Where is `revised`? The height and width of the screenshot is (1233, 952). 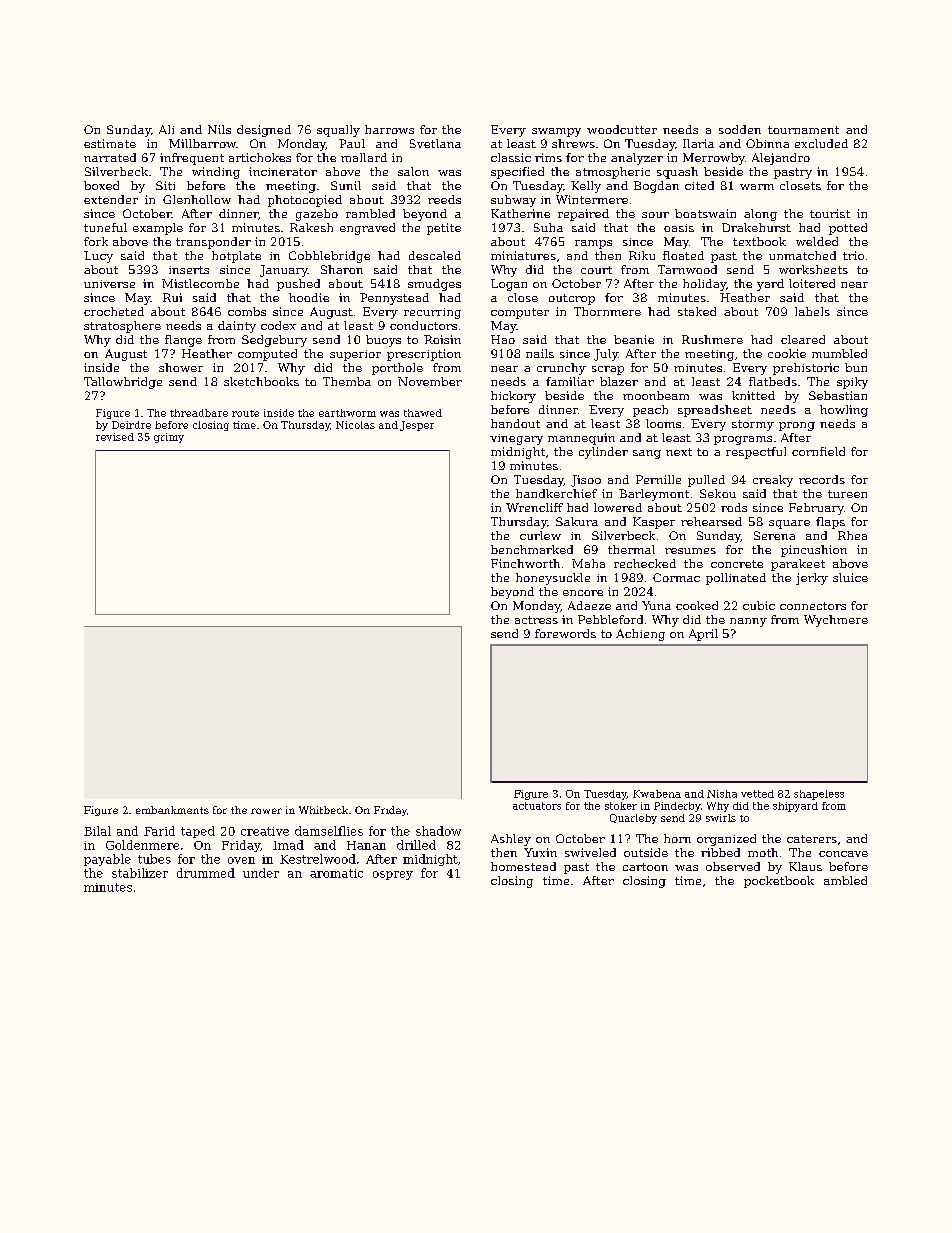 revised is located at coordinates (115, 437).
